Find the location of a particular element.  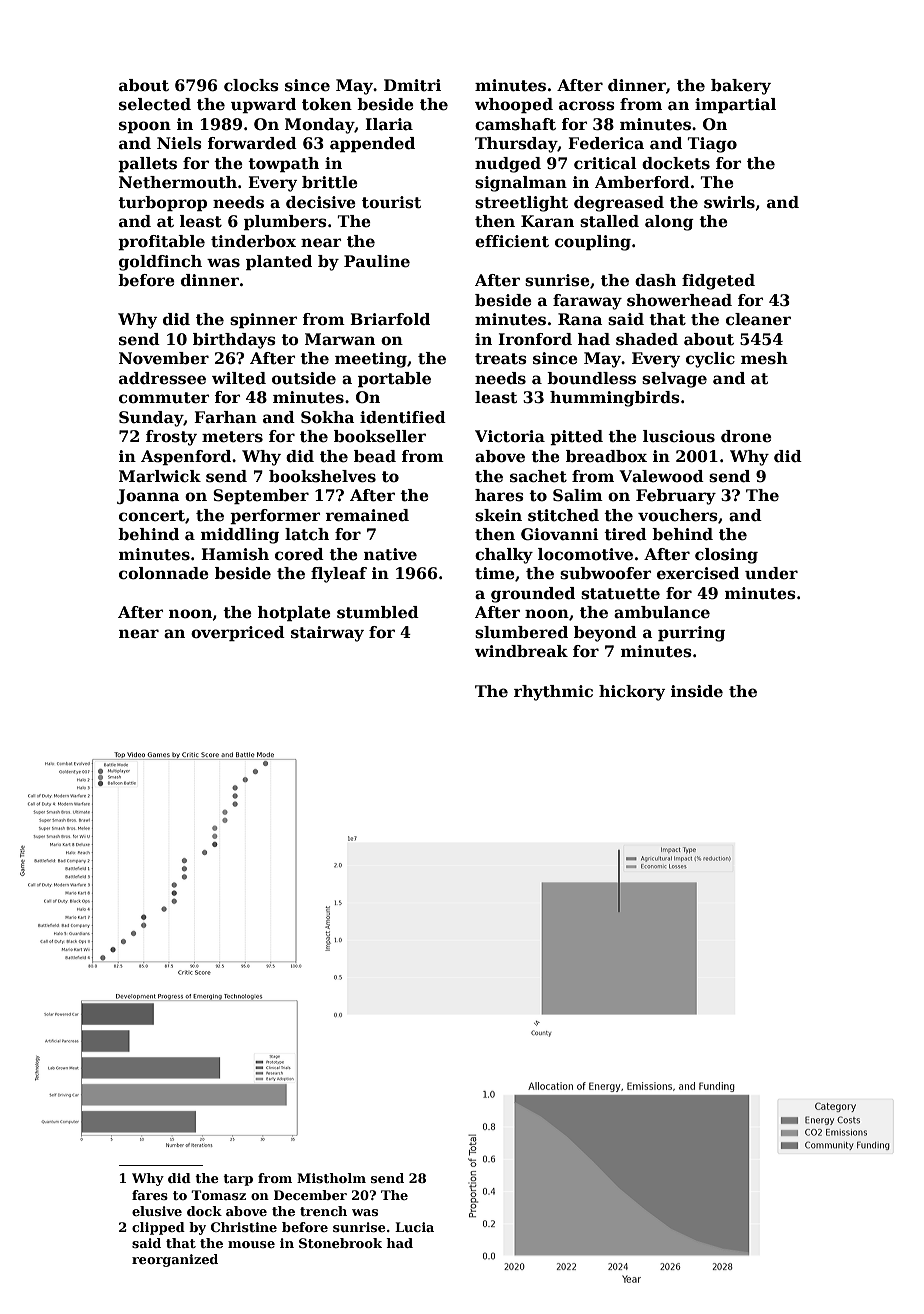

tarp is located at coordinates (238, 1180).
